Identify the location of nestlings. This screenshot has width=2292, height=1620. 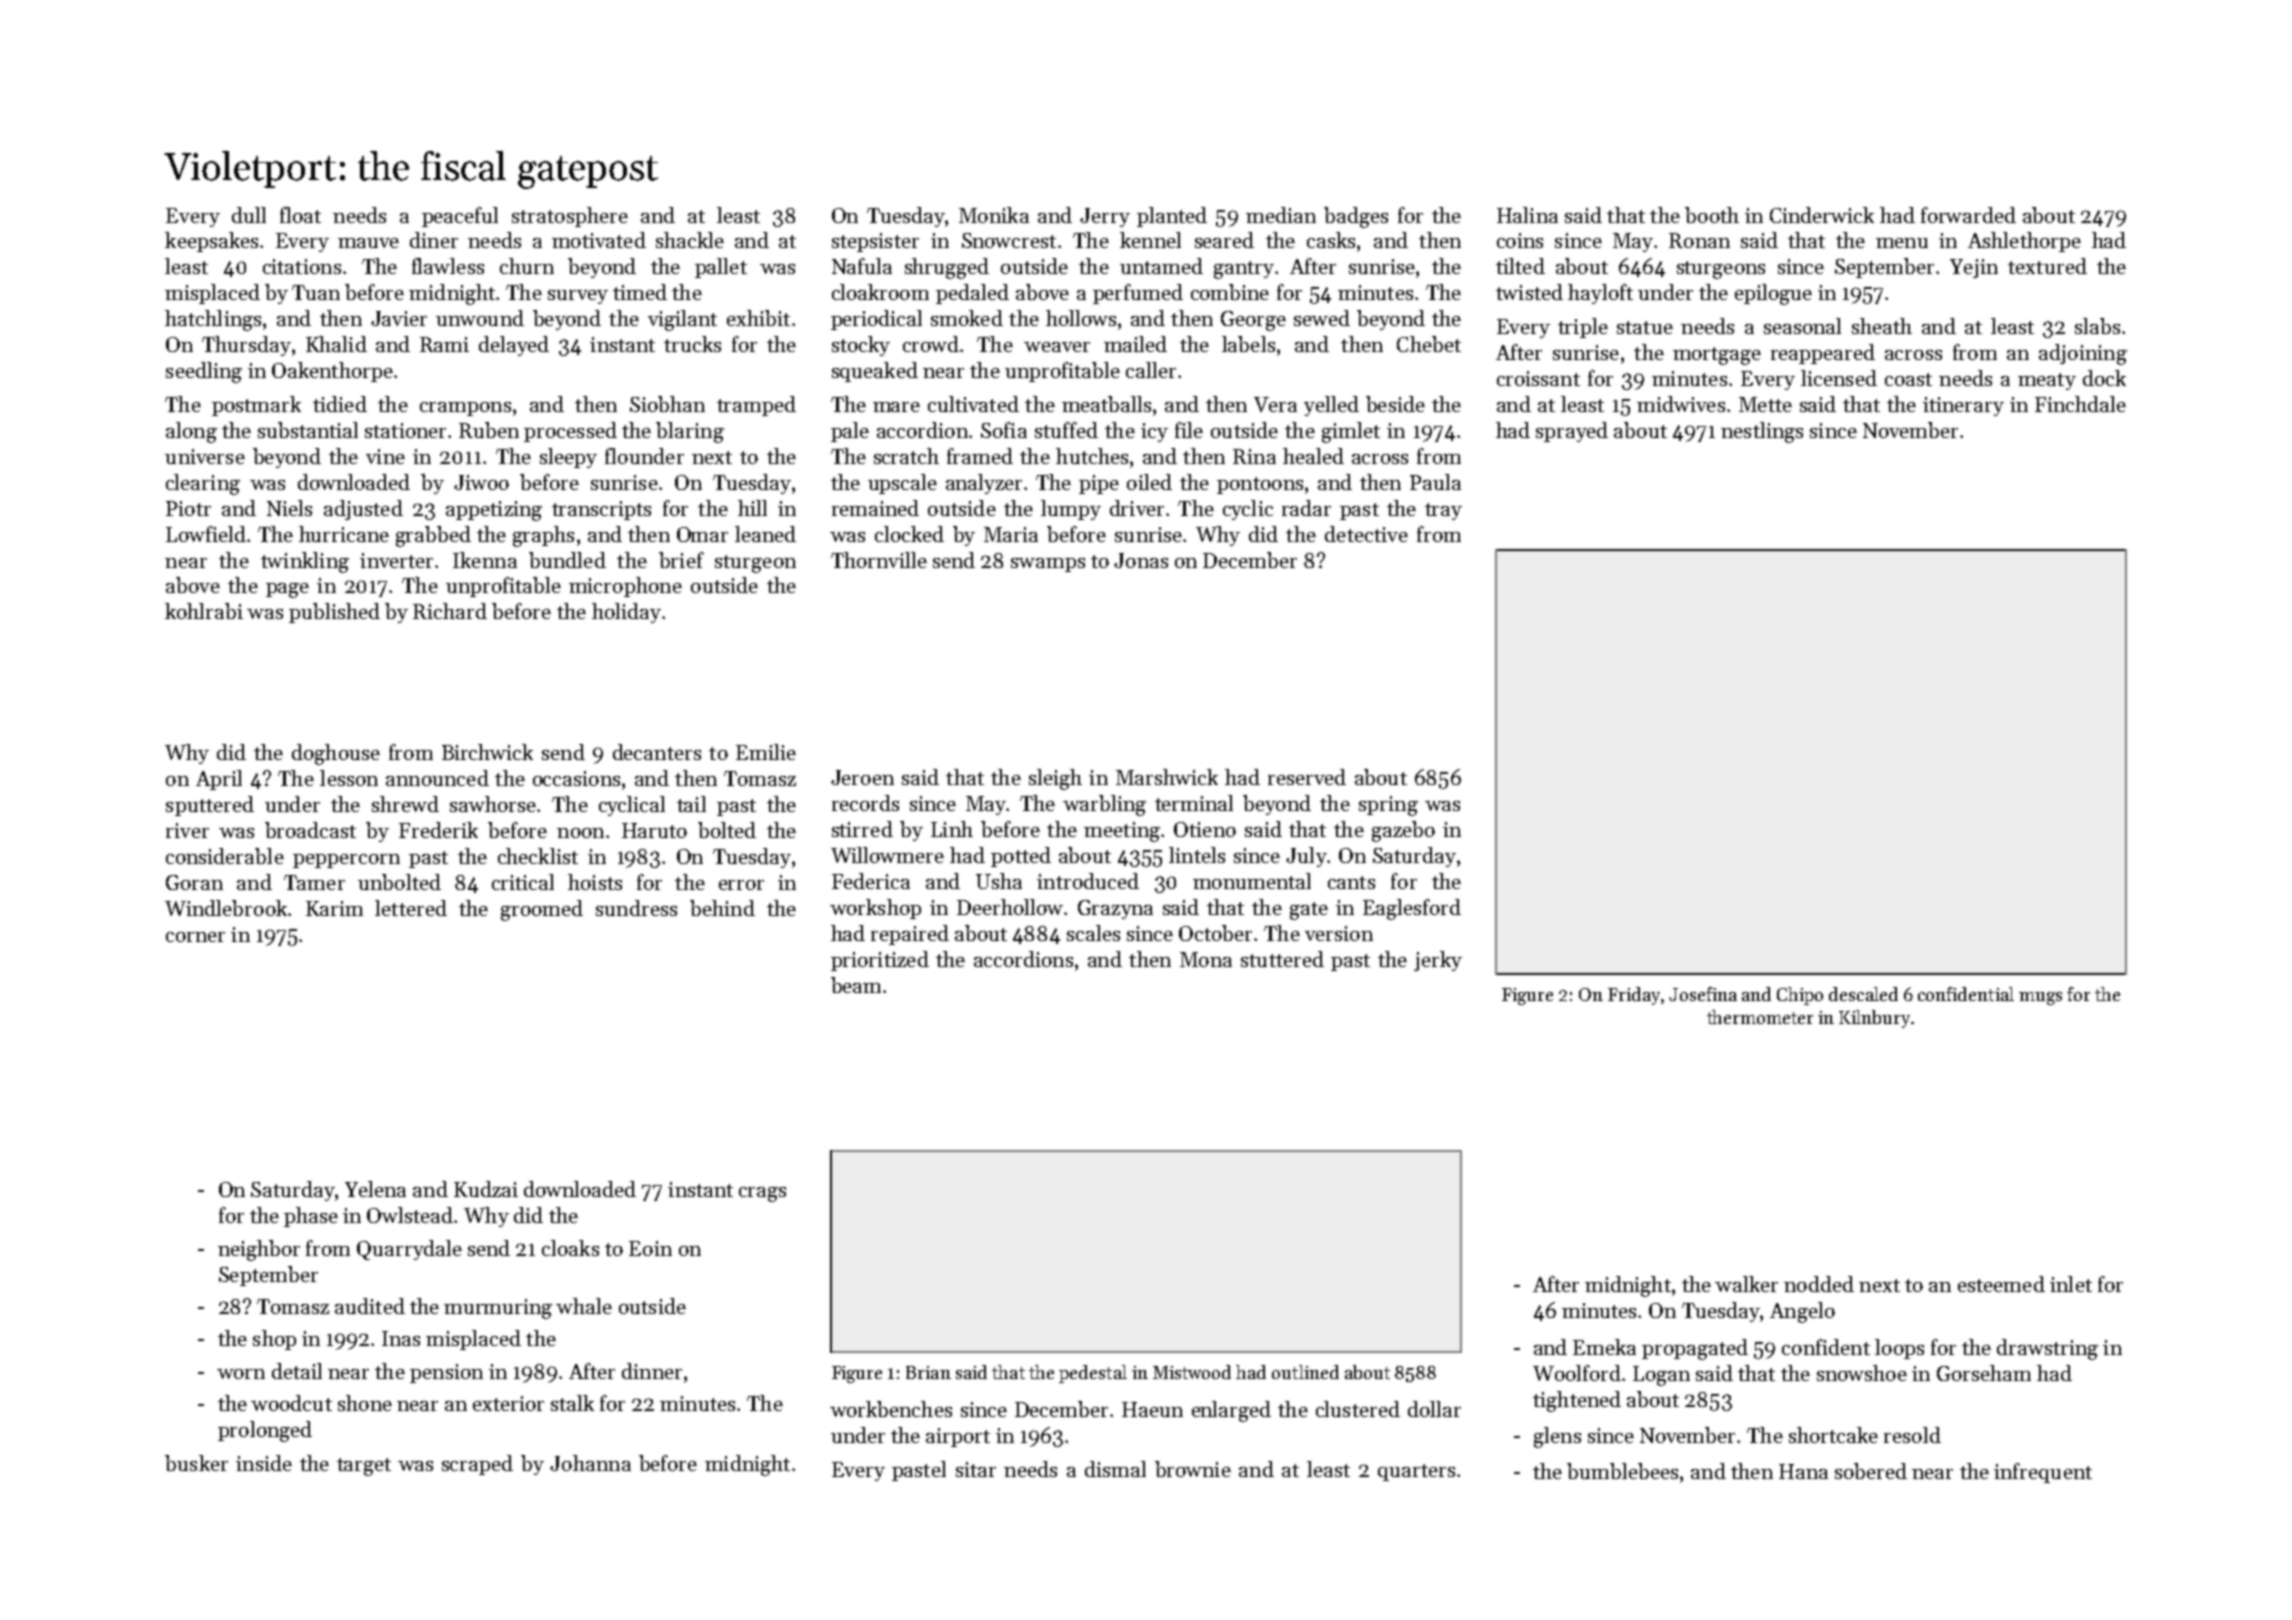
(1762, 432).
